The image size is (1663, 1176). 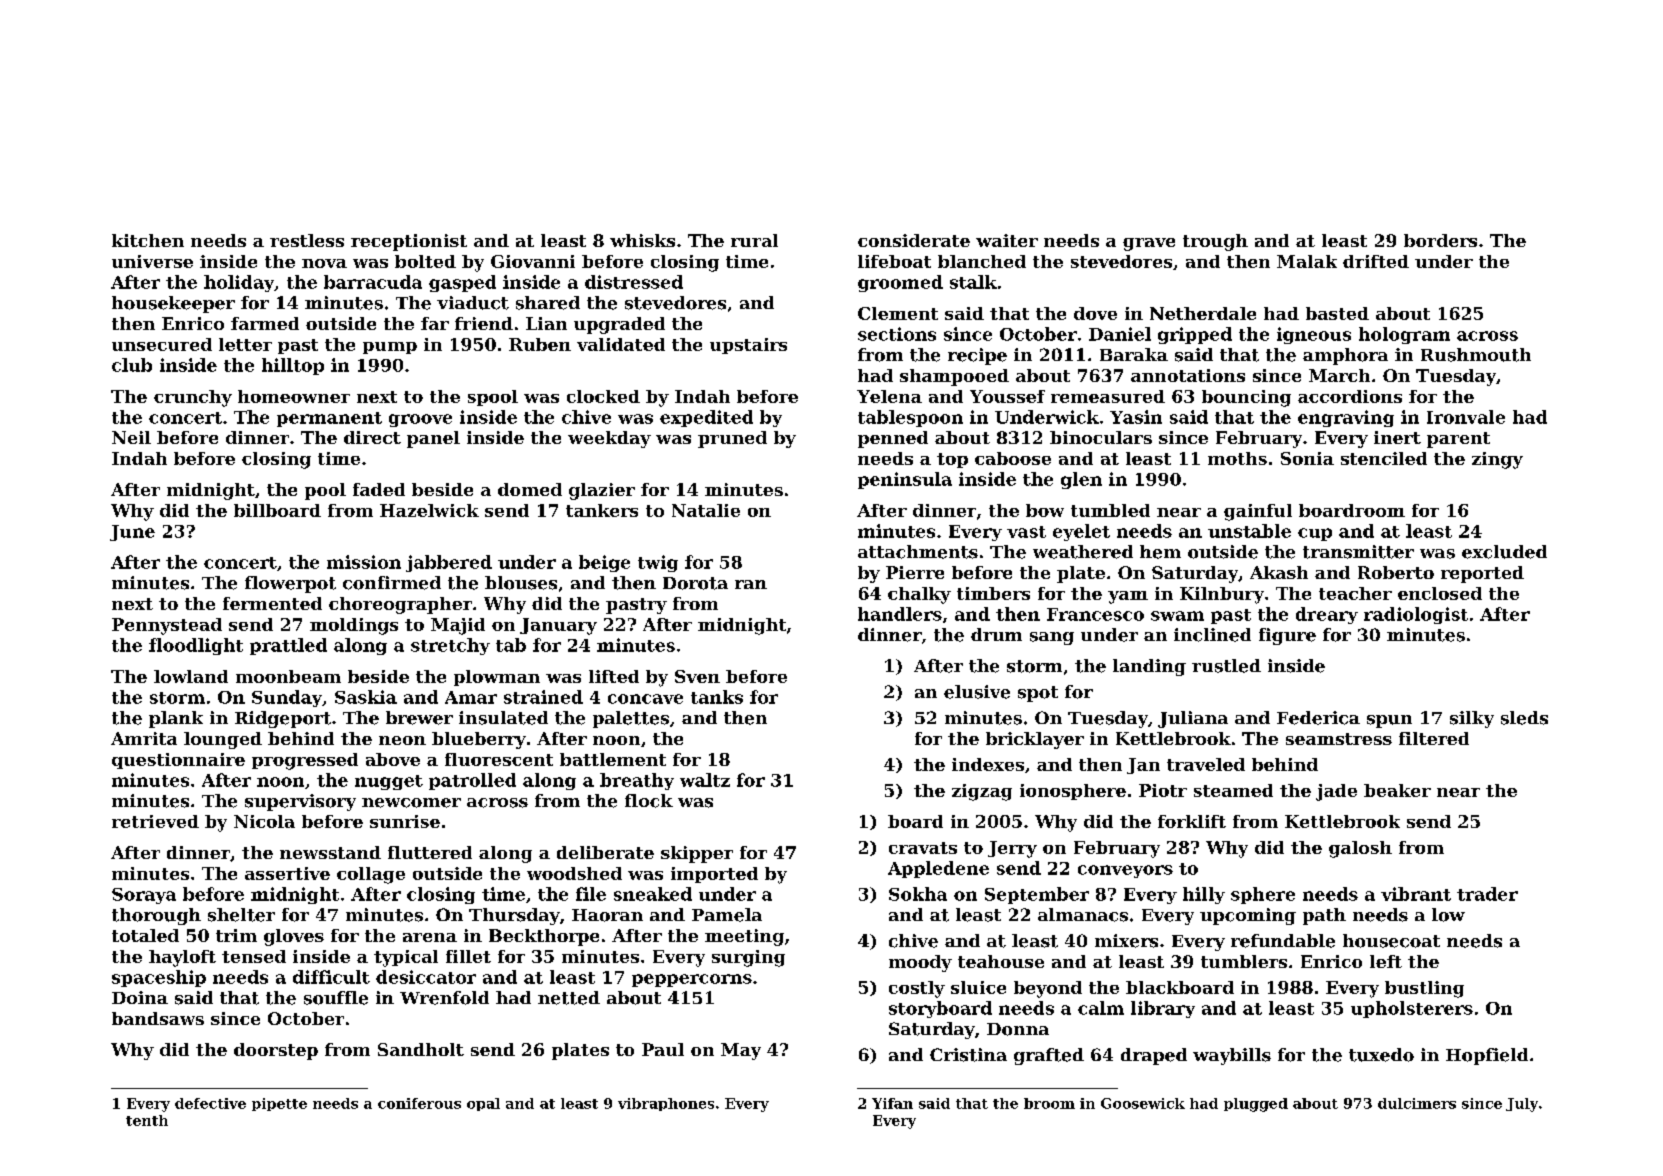 What do you see at coordinates (288, 646) in the page?
I see `prattled` at bounding box center [288, 646].
